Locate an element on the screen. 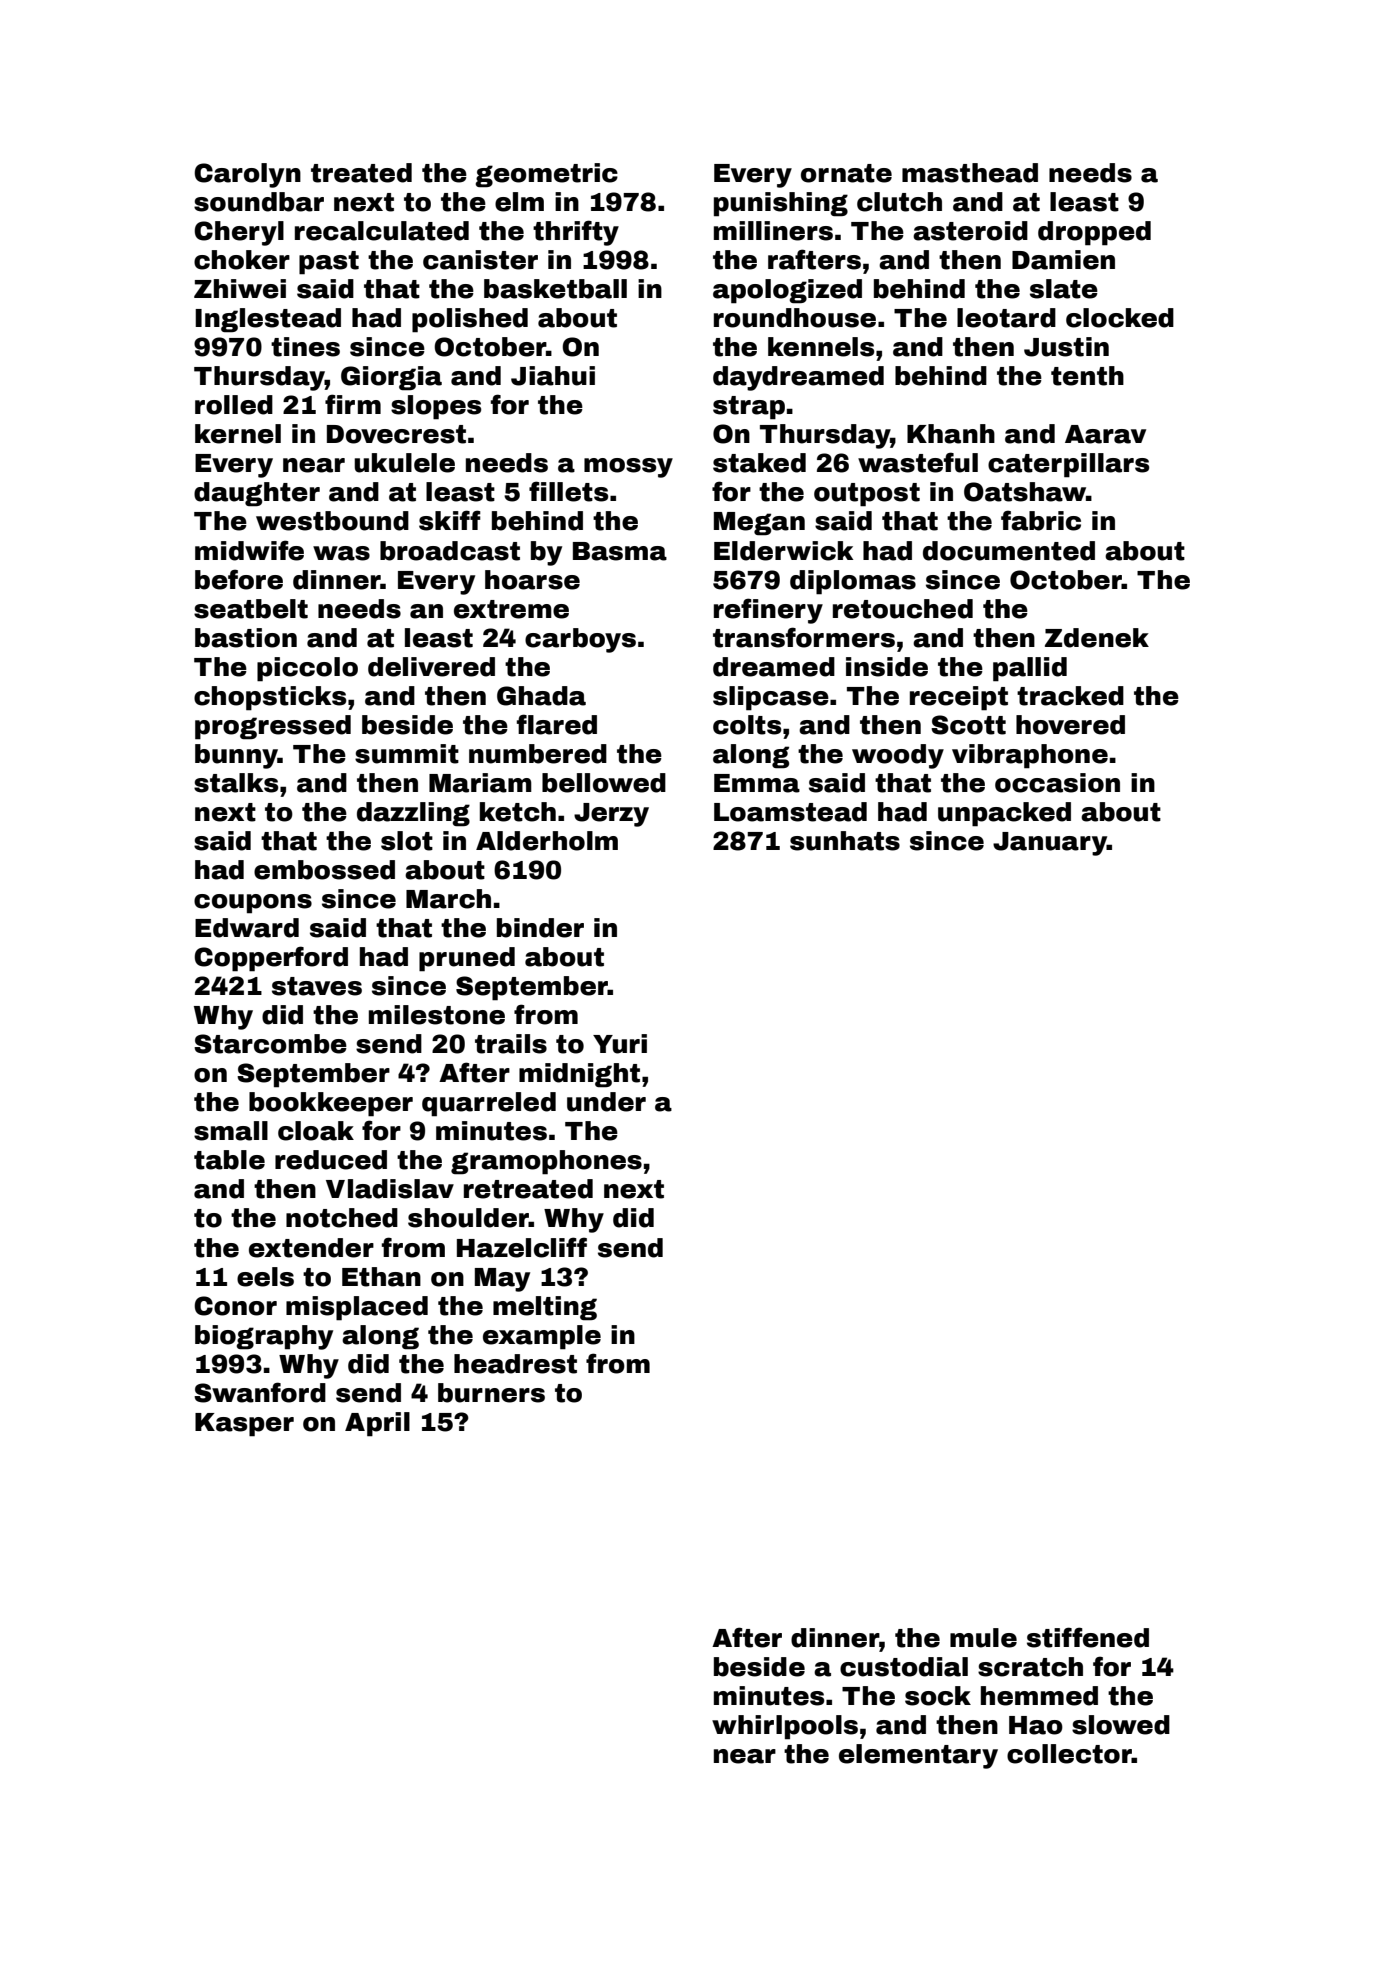  bookkeeper is located at coordinates (331, 1104).
